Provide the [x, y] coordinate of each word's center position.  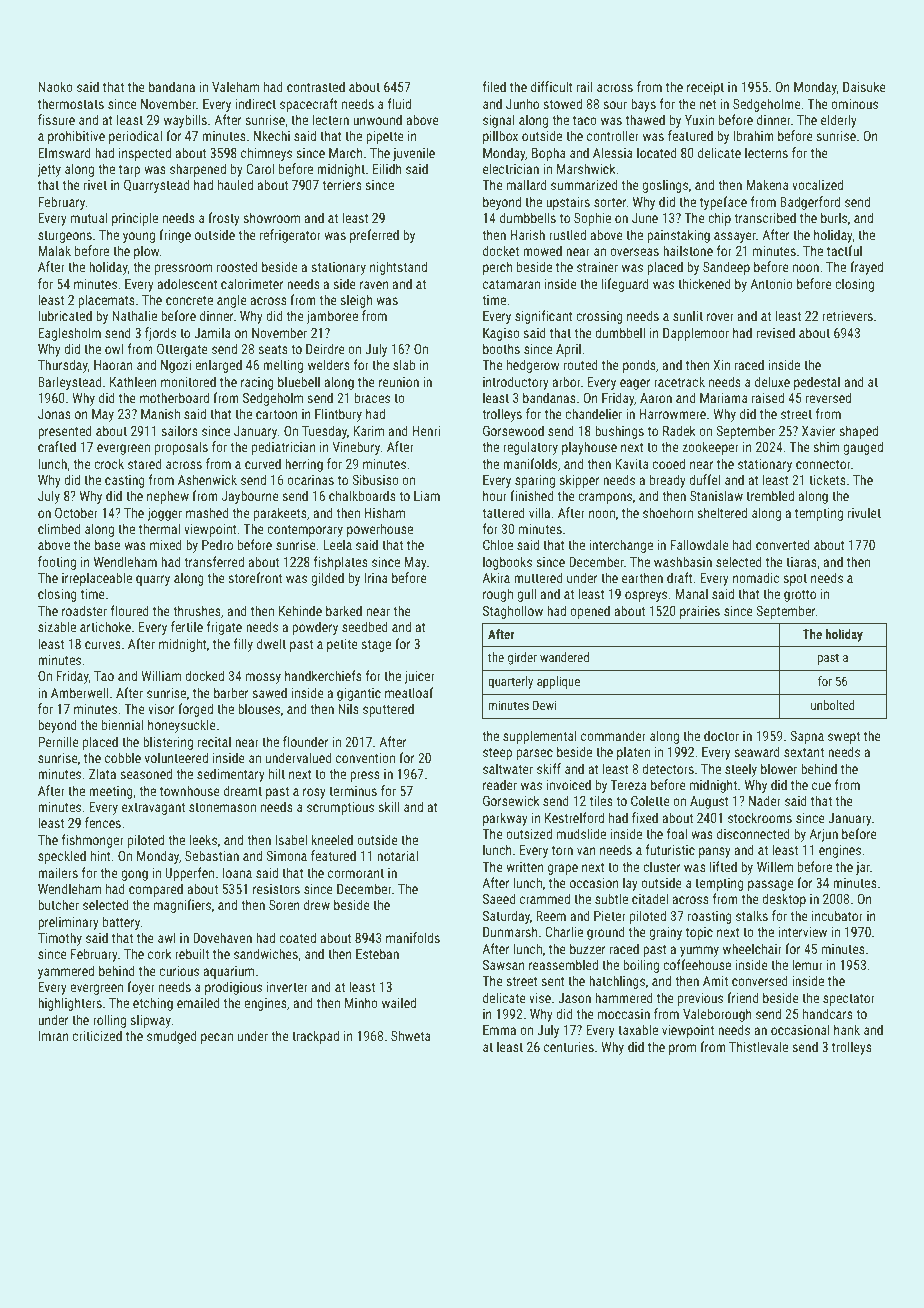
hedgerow [533, 366]
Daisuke [864, 86]
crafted [57, 446]
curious [179, 971]
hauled [235, 184]
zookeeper [710, 448]
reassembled [563, 964]
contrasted [316, 86]
